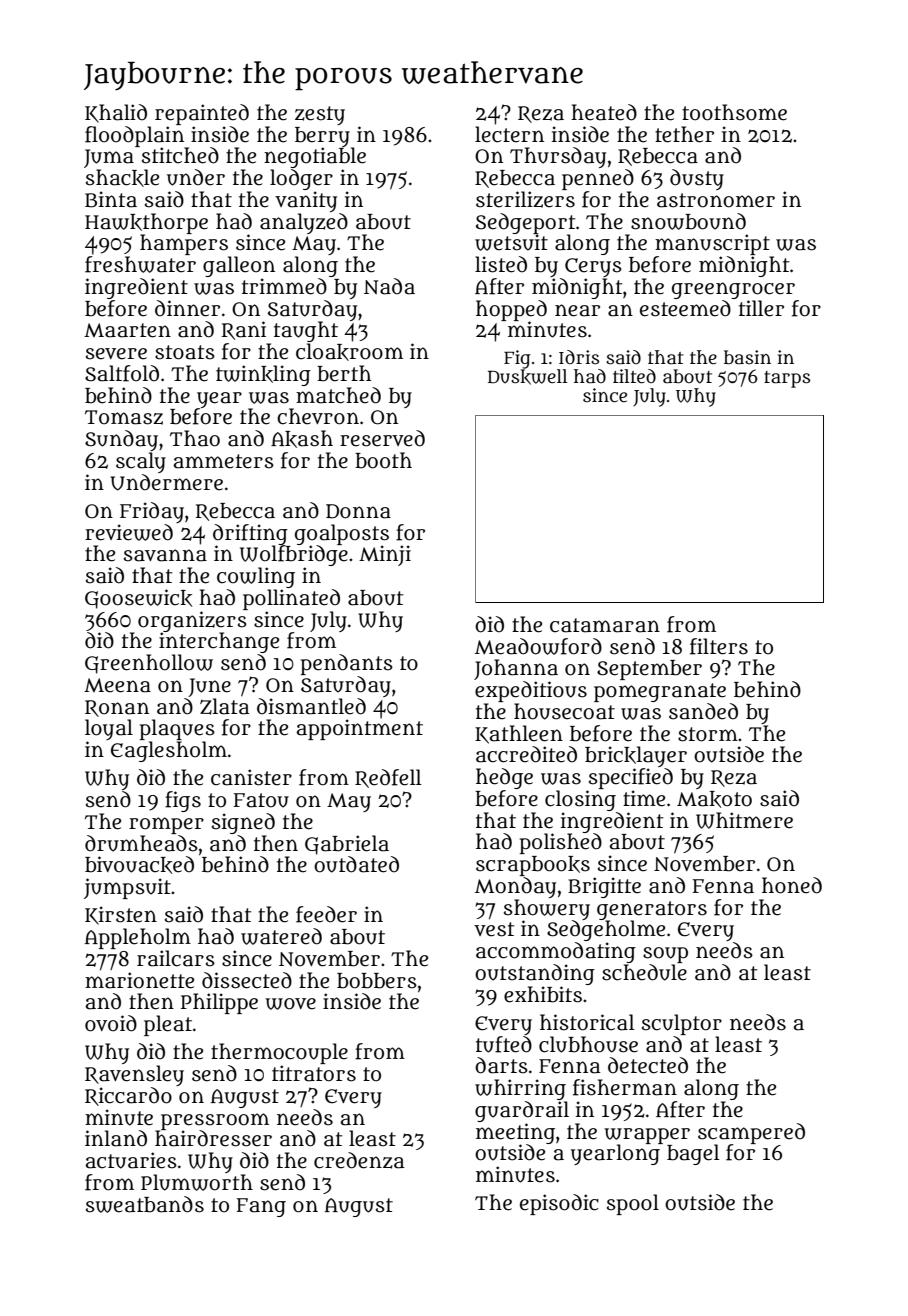  Describe the element at coordinates (180, 155) in the image. I see `stitched` at that location.
